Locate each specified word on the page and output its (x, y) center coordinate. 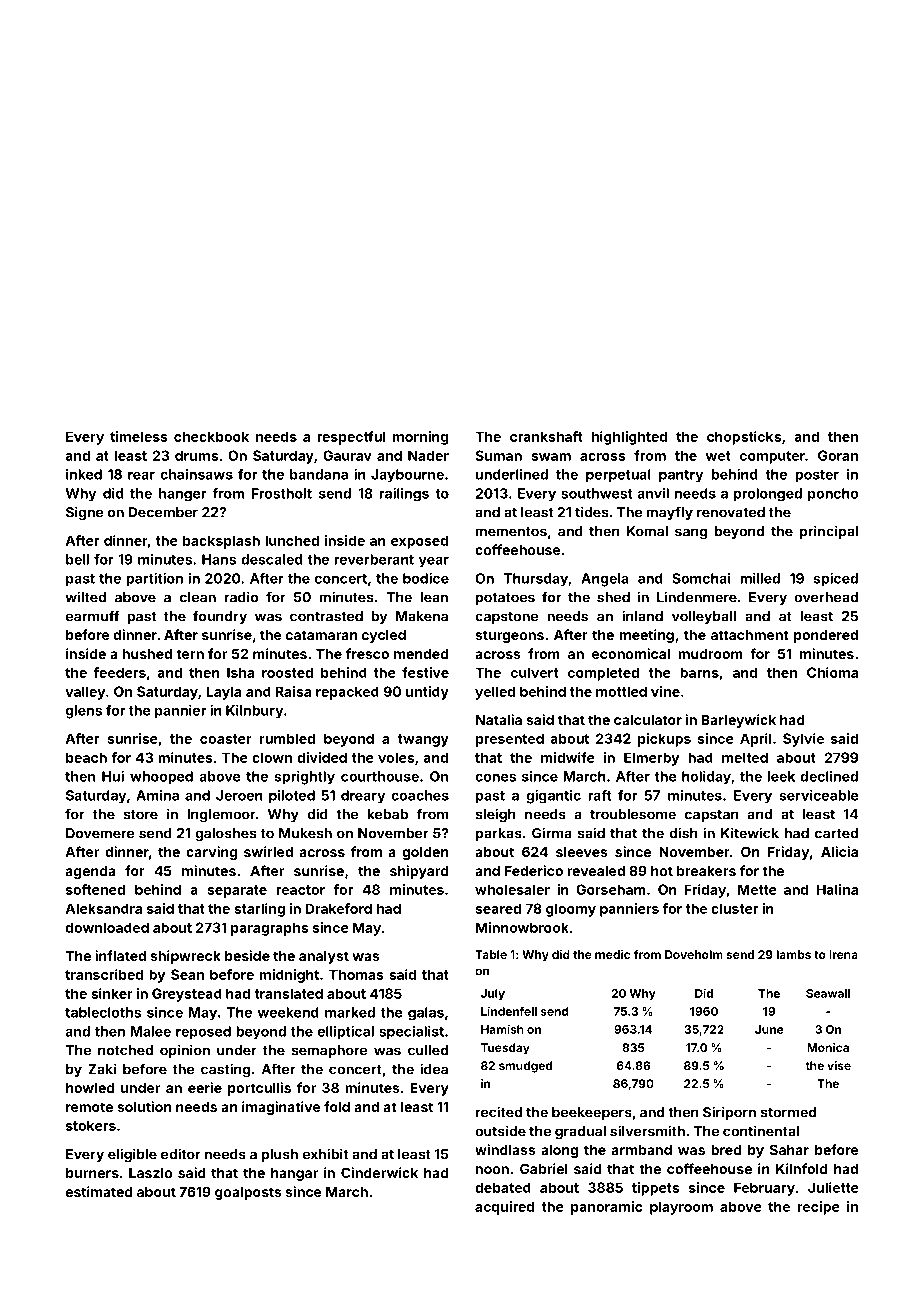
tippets (655, 1189)
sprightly (304, 778)
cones (495, 778)
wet (718, 456)
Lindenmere (697, 597)
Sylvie (803, 740)
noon (492, 1170)
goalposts (248, 1193)
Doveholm (694, 954)
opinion (185, 1051)
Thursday (535, 580)
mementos (511, 532)
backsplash (221, 542)
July (493, 994)
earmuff (93, 616)
